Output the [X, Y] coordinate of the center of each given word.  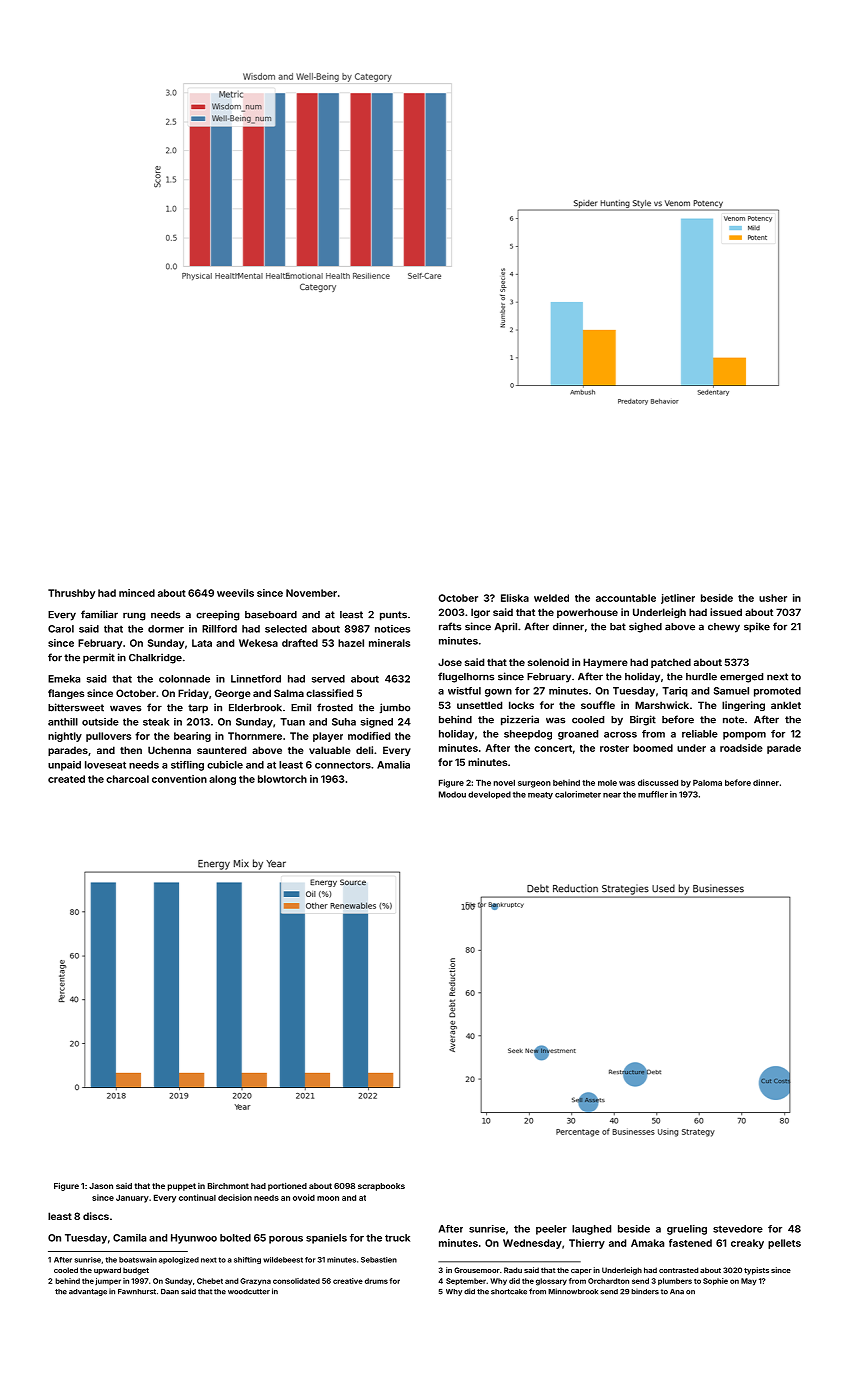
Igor [480, 613]
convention [179, 779]
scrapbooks [381, 1187]
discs [96, 1216]
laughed [591, 1230]
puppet [182, 1187]
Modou [452, 794]
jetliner [678, 599]
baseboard [271, 615]
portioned [287, 1187]
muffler [653, 794]
